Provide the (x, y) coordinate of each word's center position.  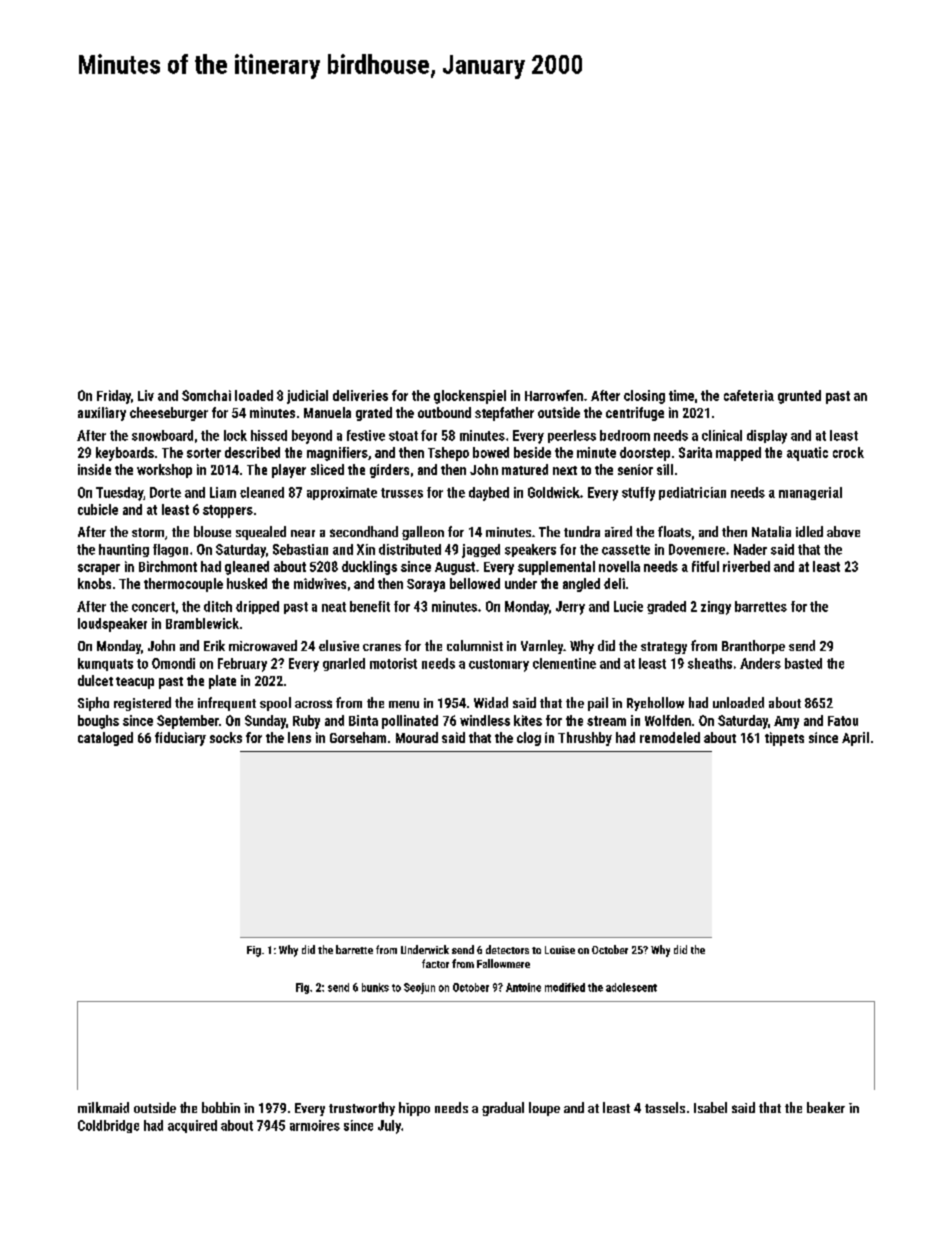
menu (404, 704)
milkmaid (103, 1107)
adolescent (631, 987)
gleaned (247, 568)
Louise (560, 950)
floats (674, 531)
